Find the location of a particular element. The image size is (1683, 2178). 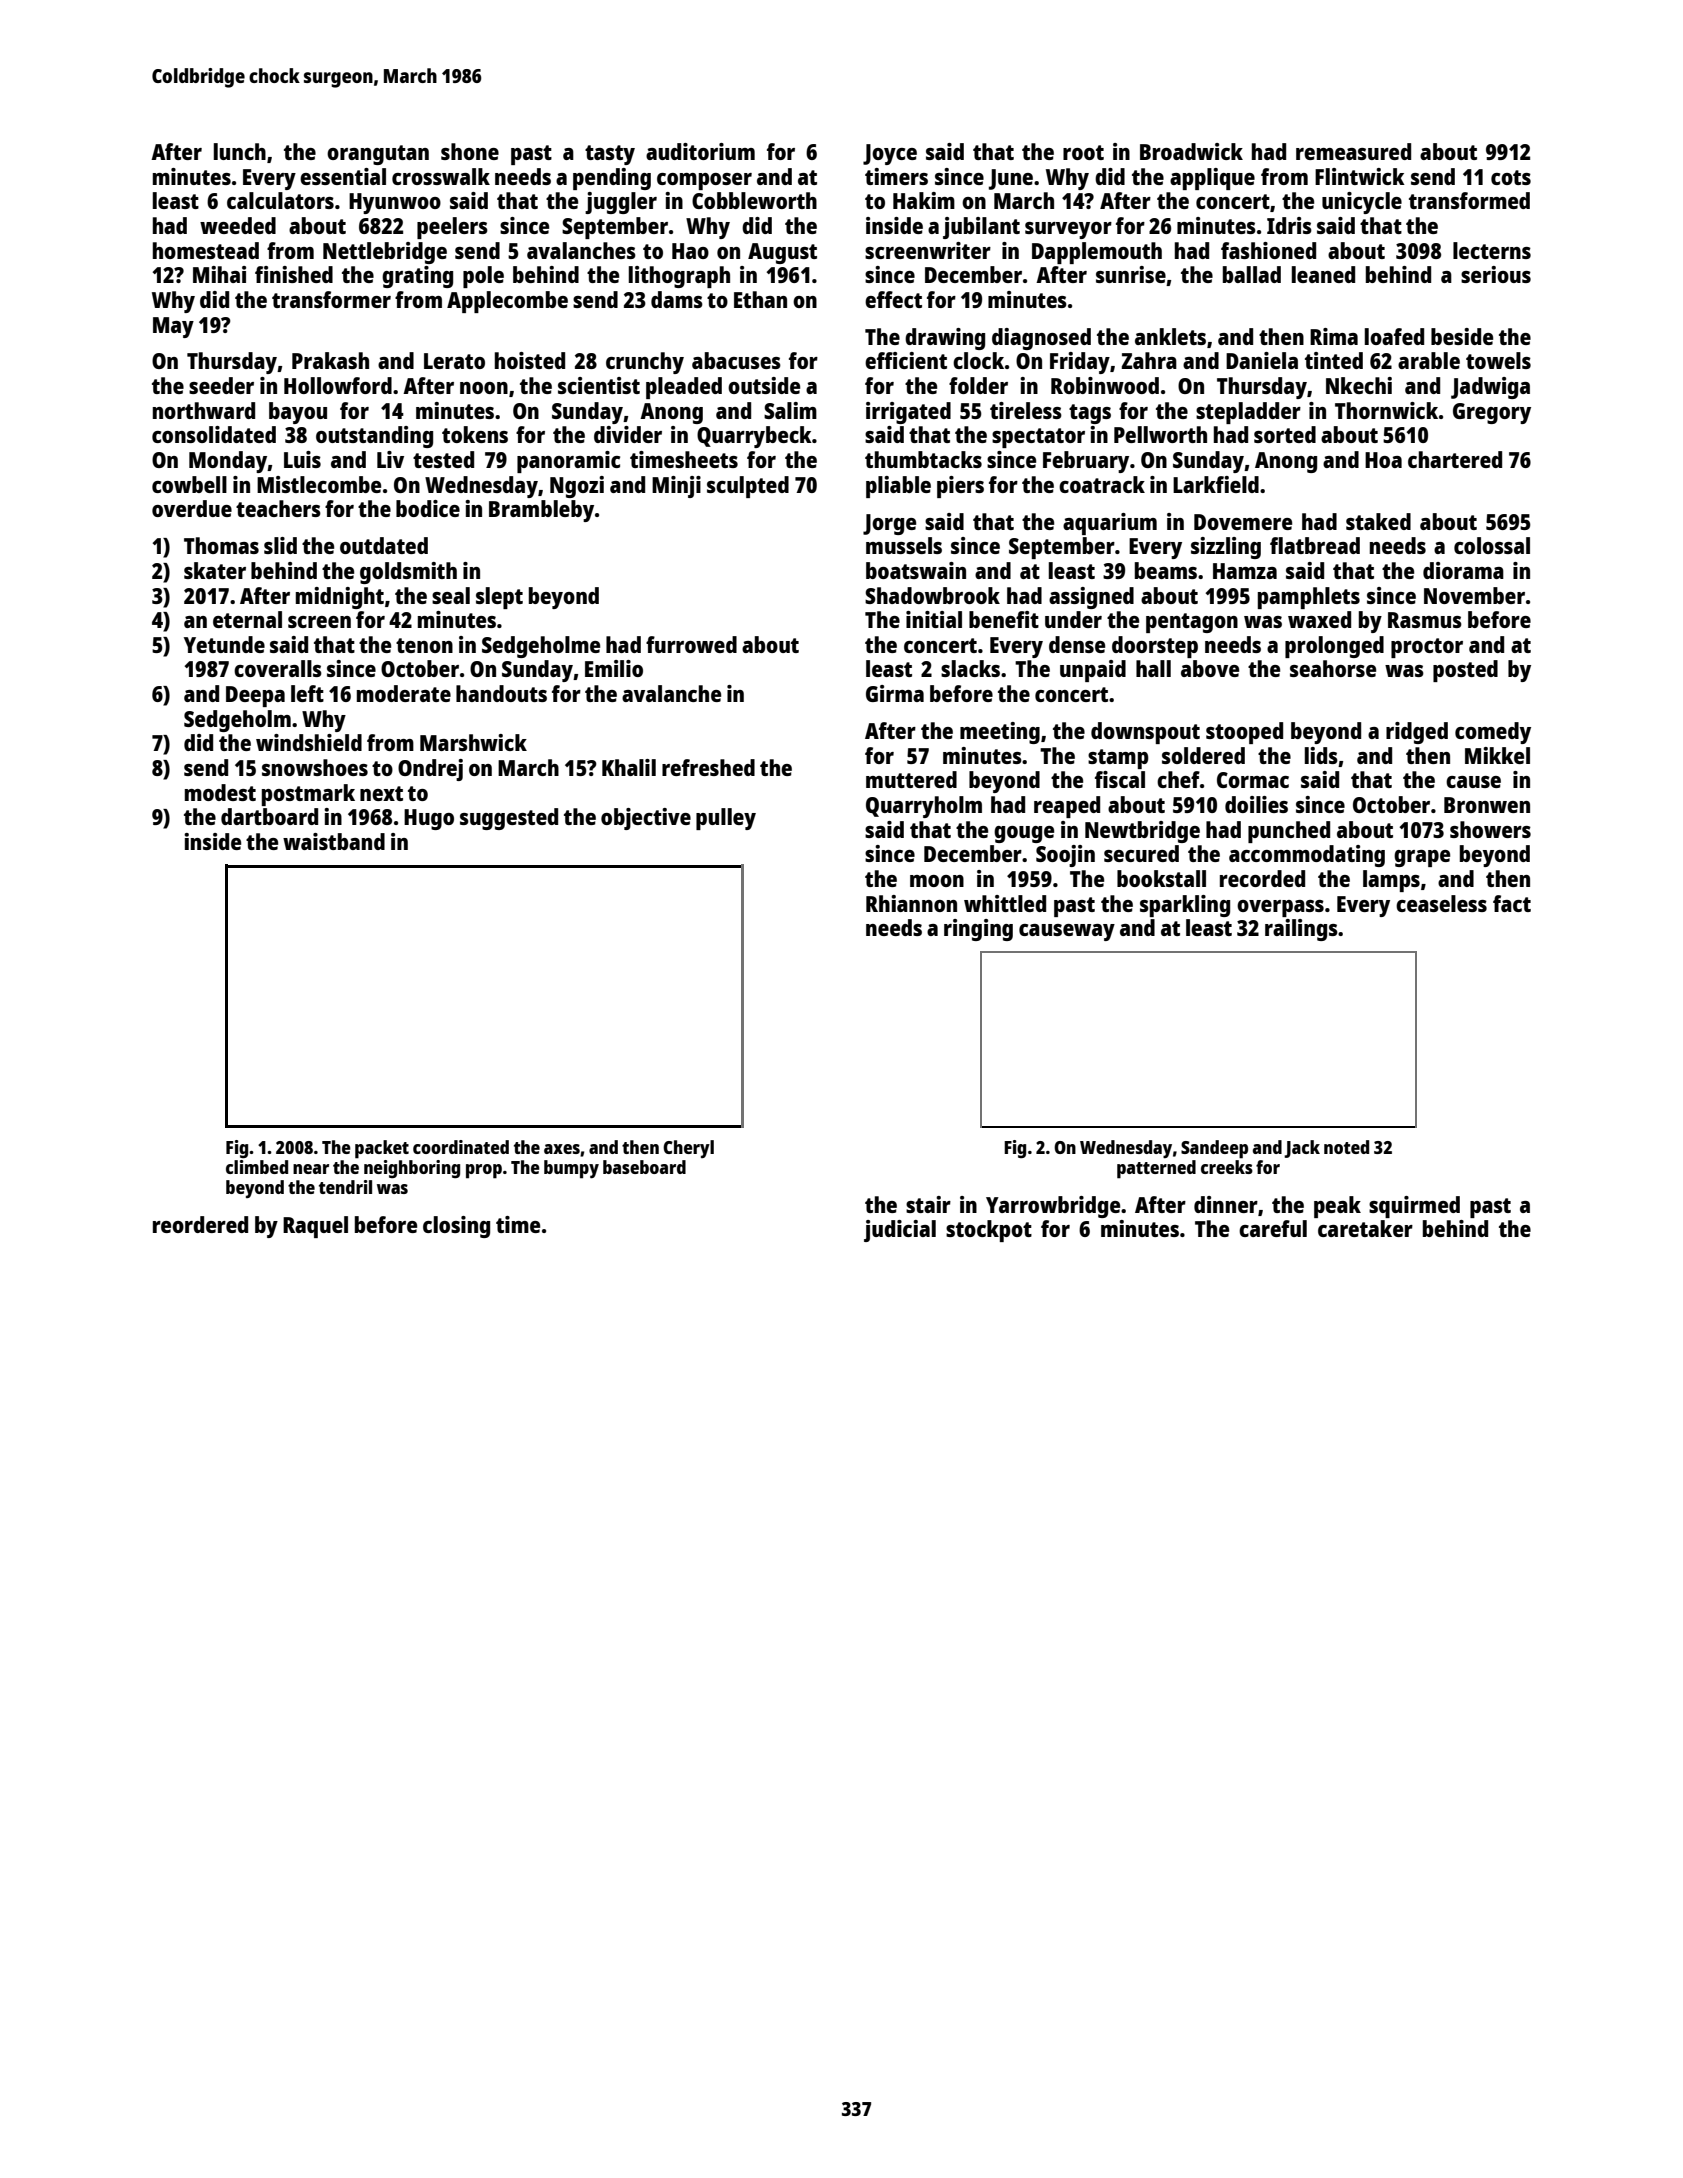

careful is located at coordinates (1273, 1228).
